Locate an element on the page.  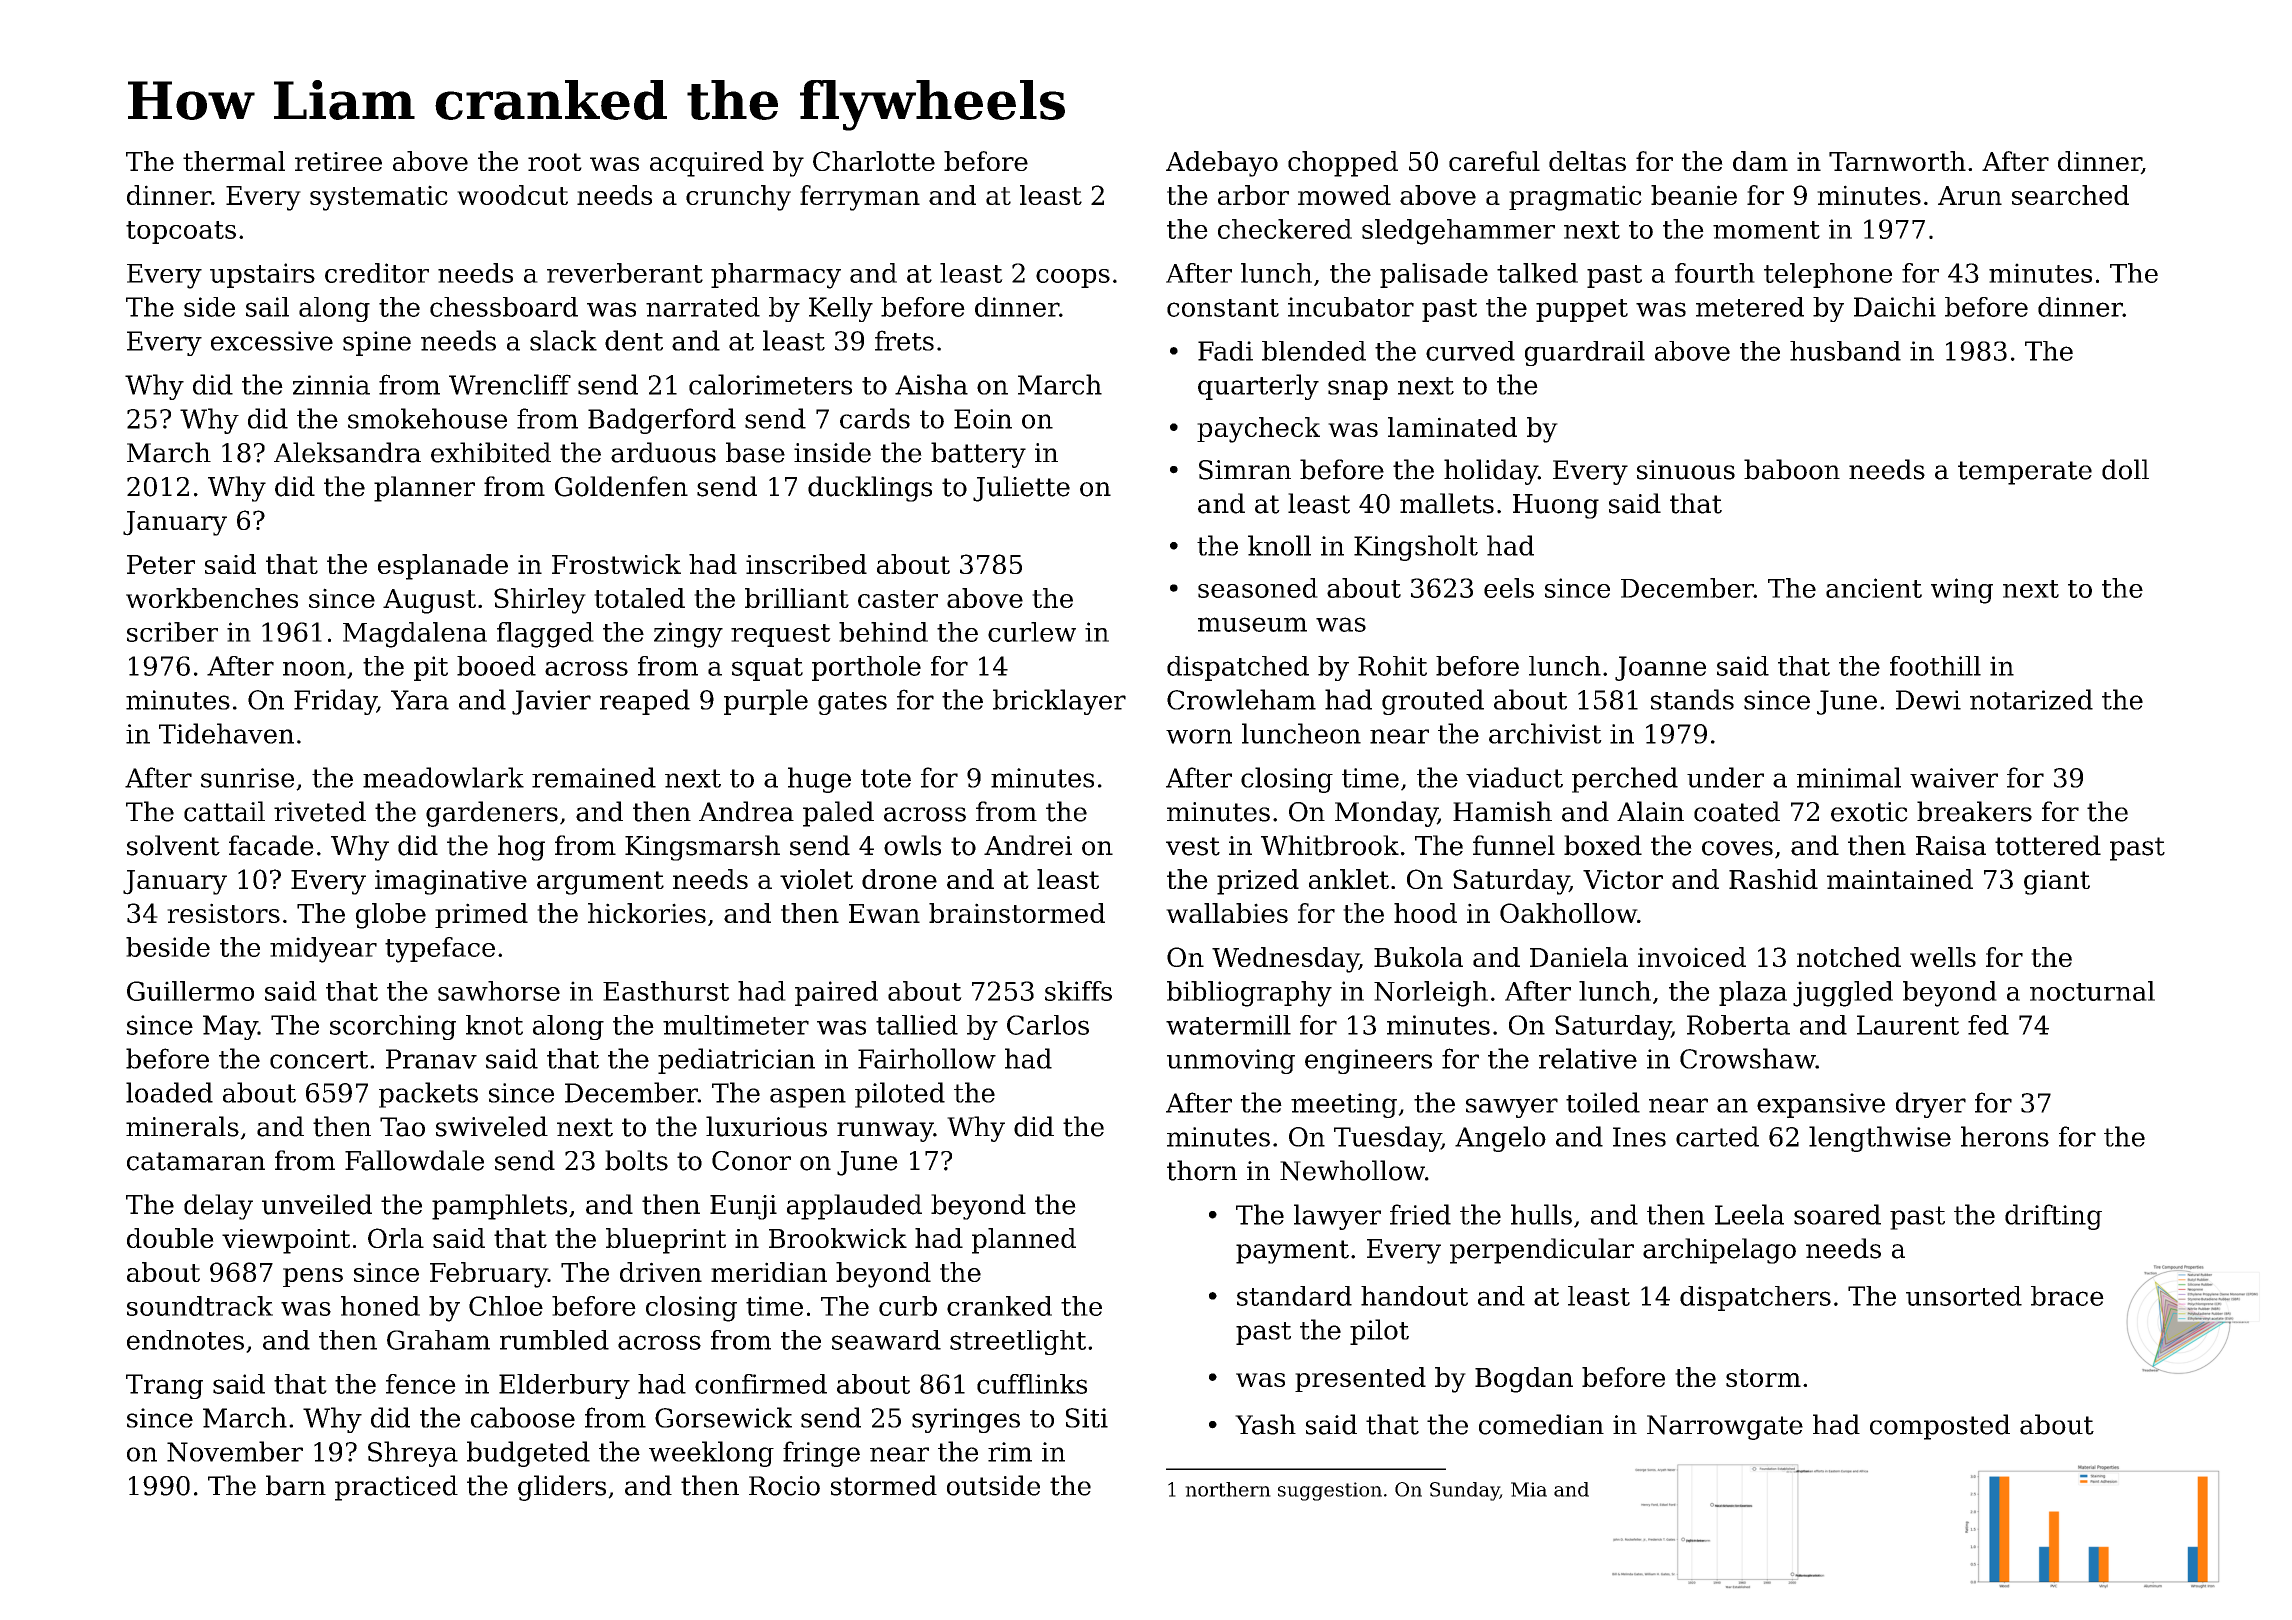
wallabies is located at coordinates (1227, 913).
